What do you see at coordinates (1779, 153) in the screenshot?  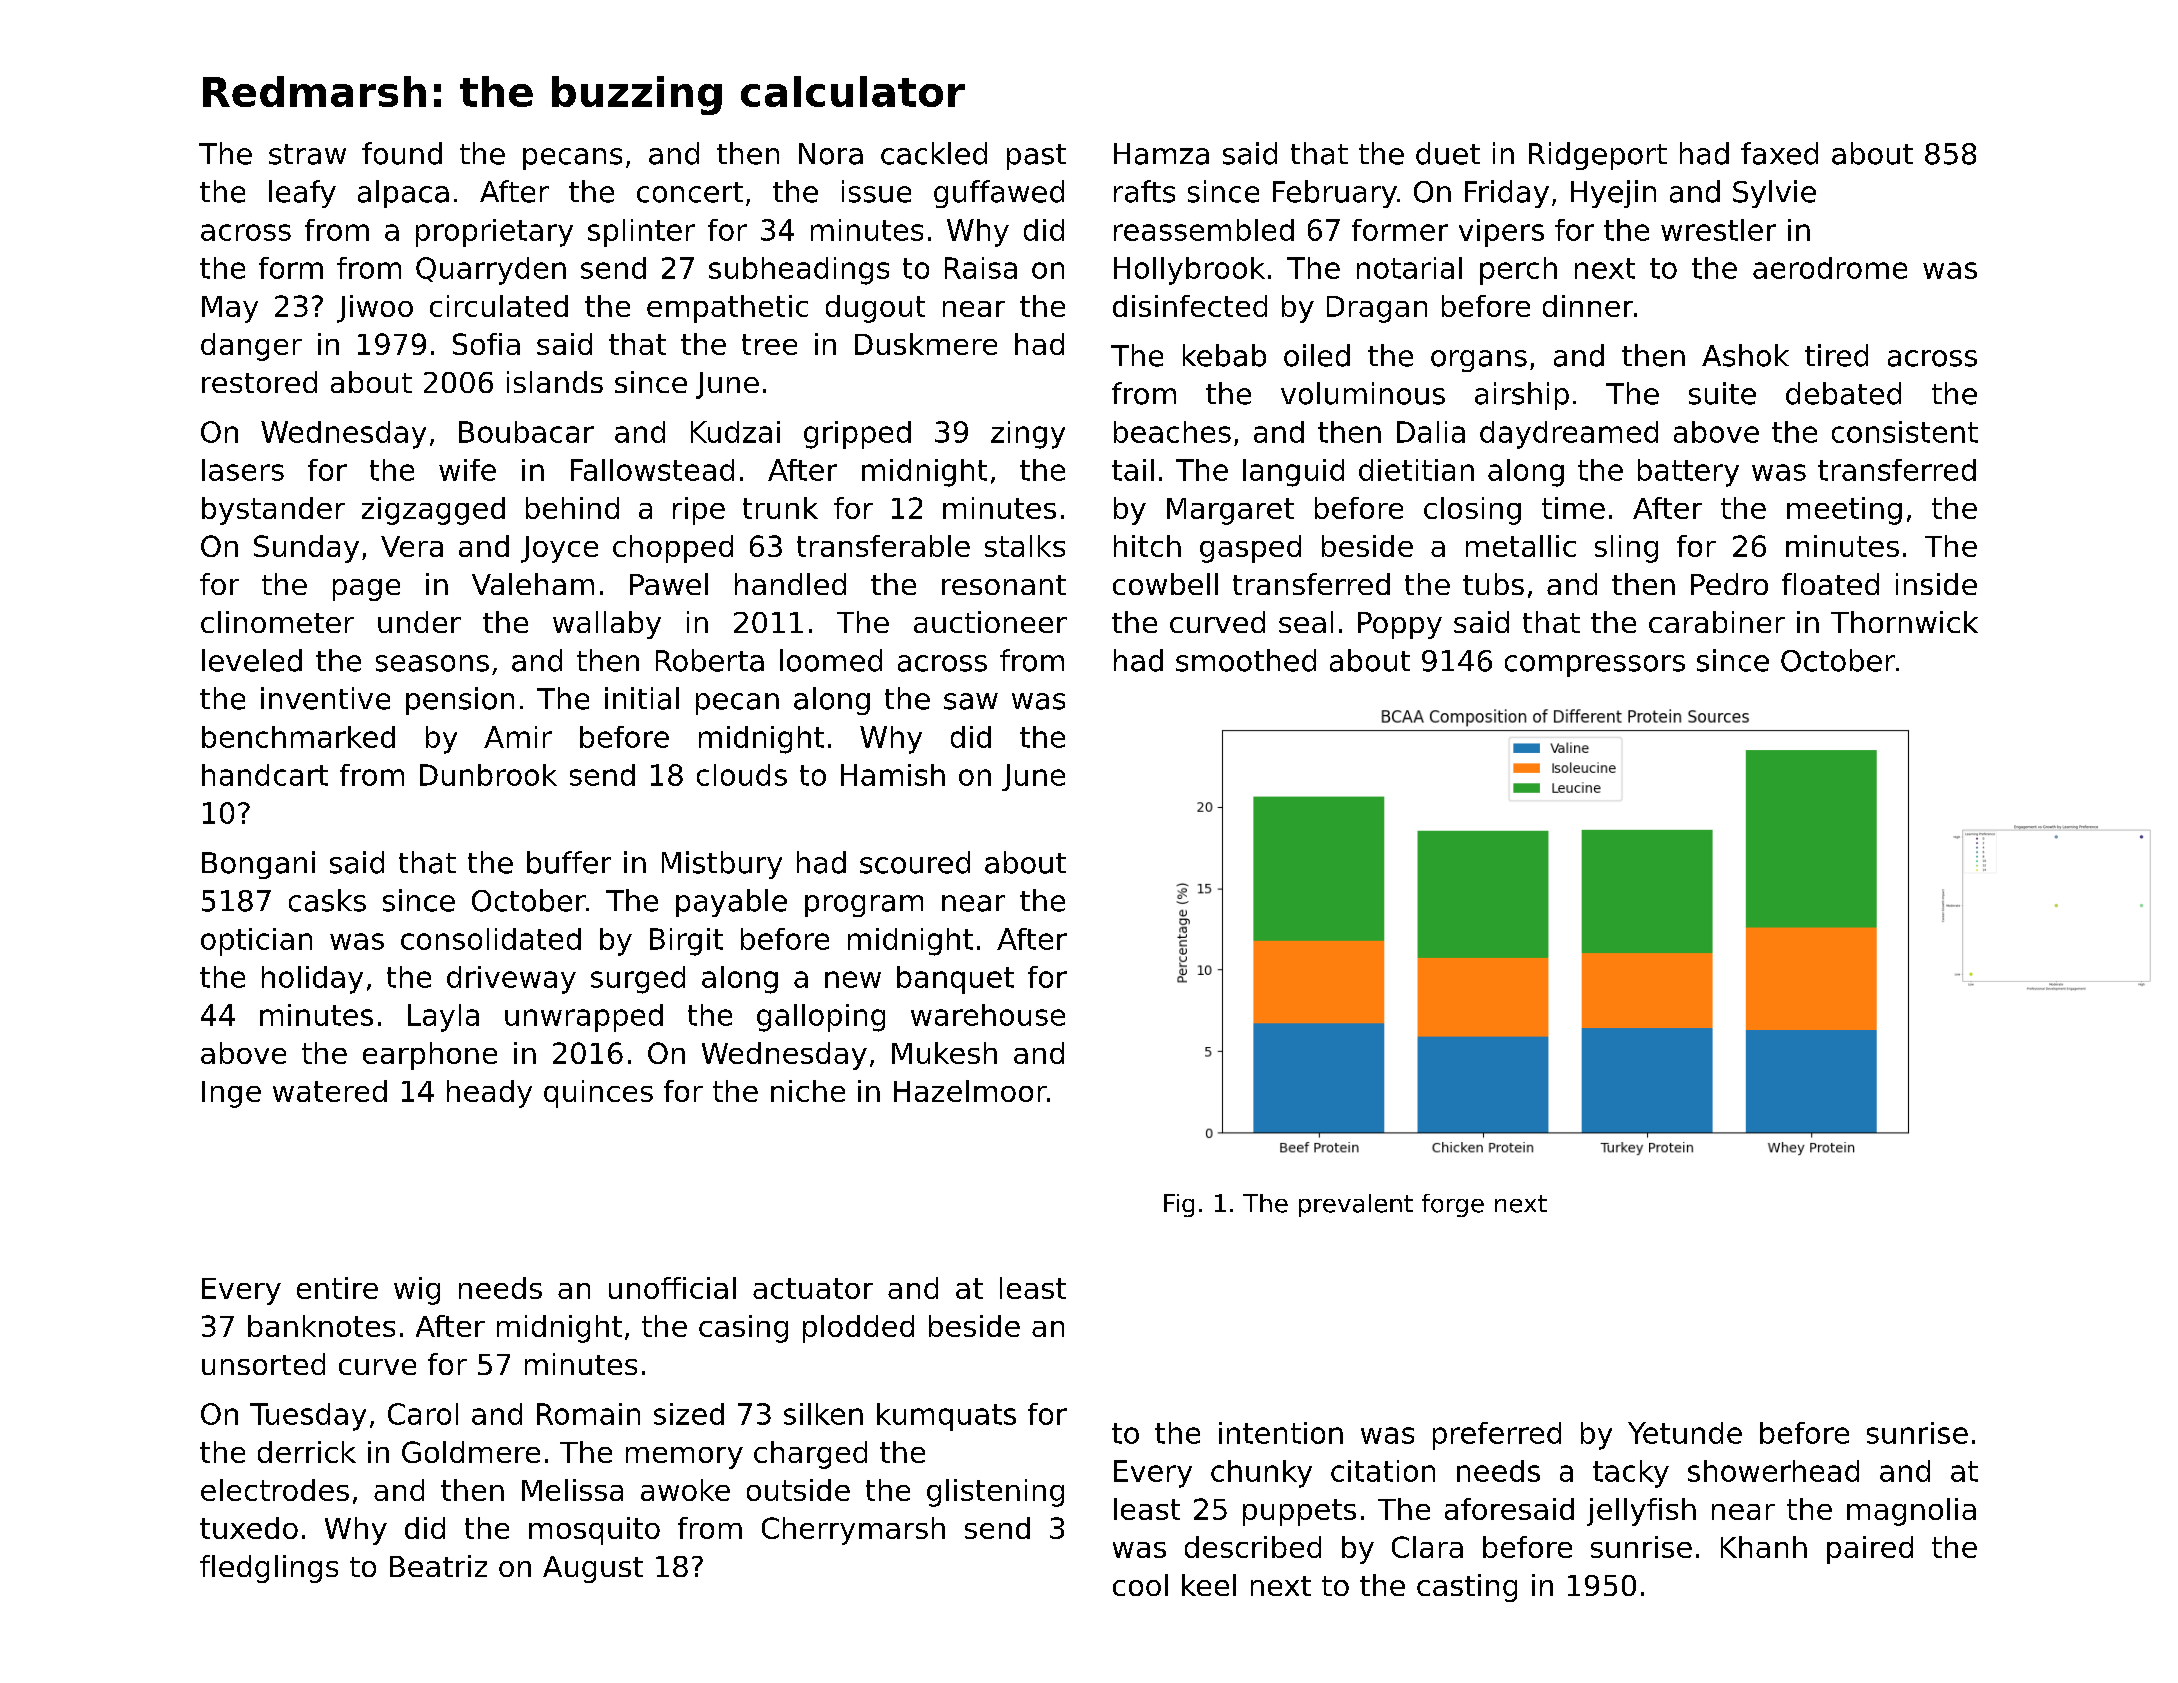 I see `faxed` at bounding box center [1779, 153].
